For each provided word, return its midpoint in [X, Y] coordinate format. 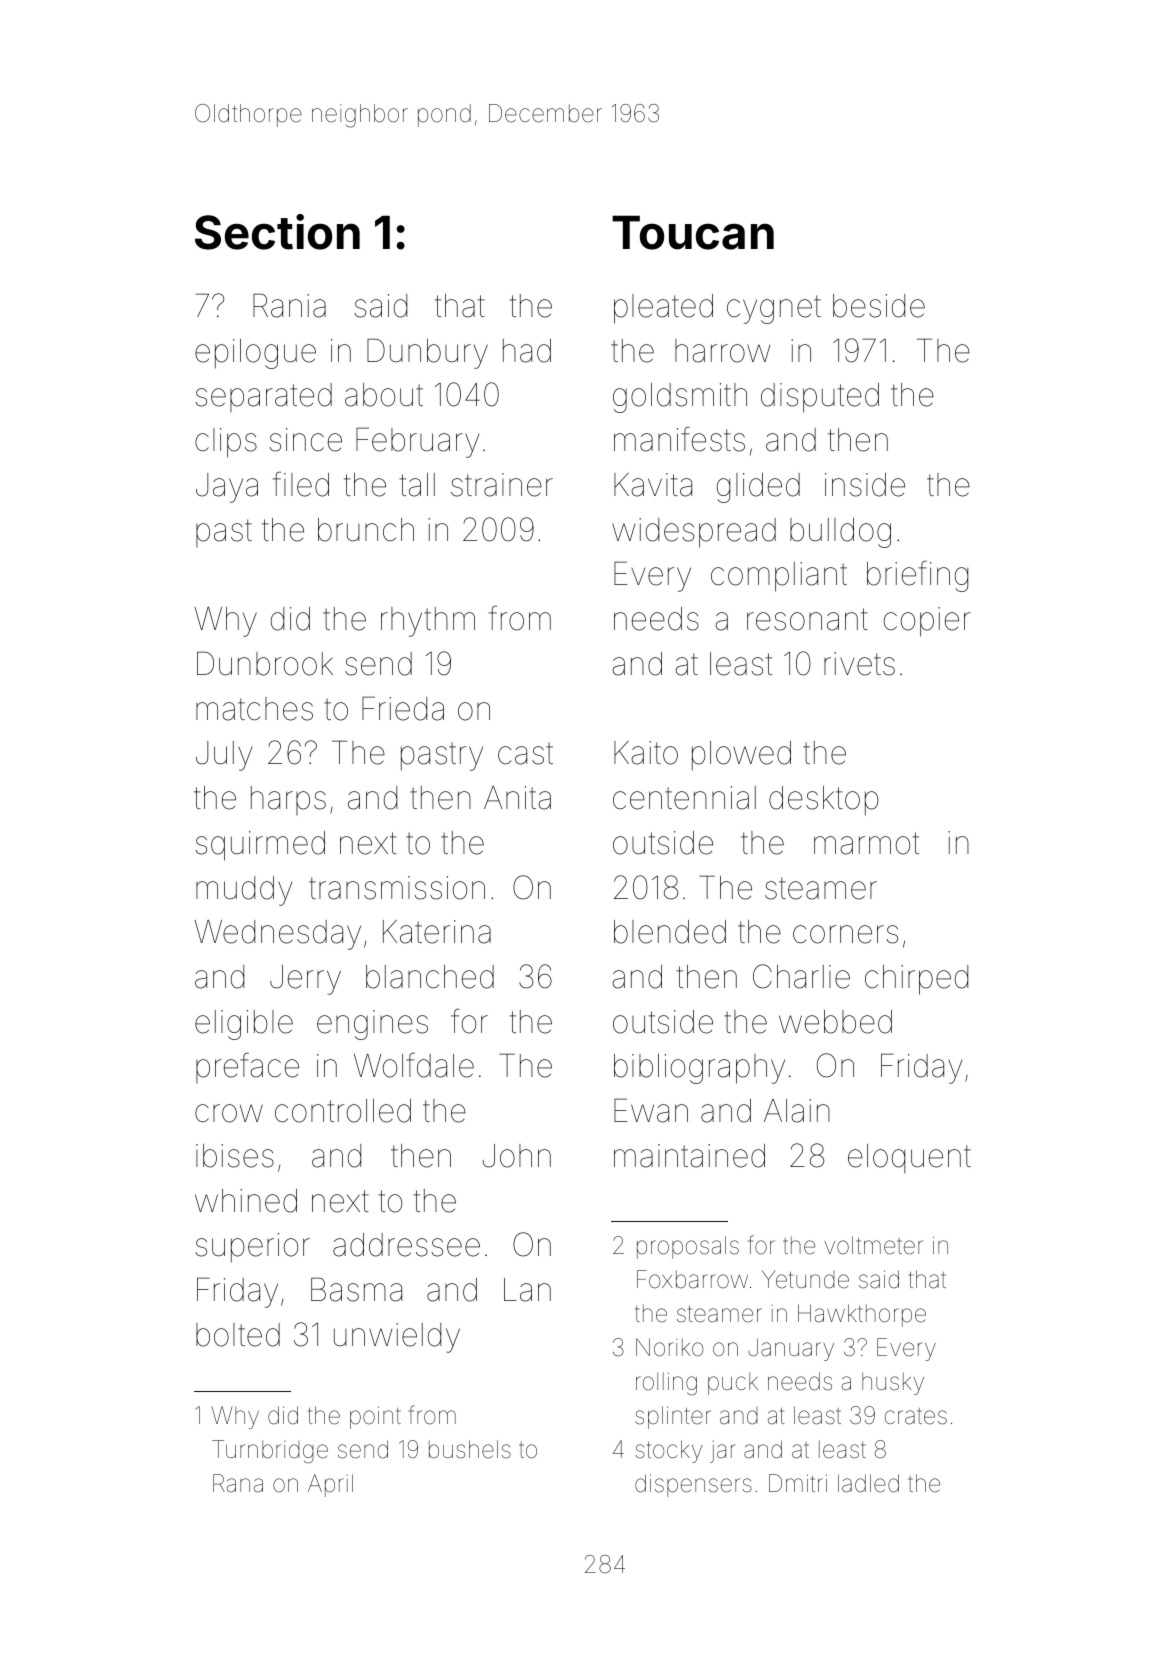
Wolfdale [414, 1065]
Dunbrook [265, 663]
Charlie [801, 976]
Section [277, 232]
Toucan [693, 232]
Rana [238, 1483]
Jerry [305, 980]
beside [879, 306]
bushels [470, 1449]
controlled [343, 1111]
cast [525, 753]
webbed [835, 1022]
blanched [430, 977]
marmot [866, 843]
